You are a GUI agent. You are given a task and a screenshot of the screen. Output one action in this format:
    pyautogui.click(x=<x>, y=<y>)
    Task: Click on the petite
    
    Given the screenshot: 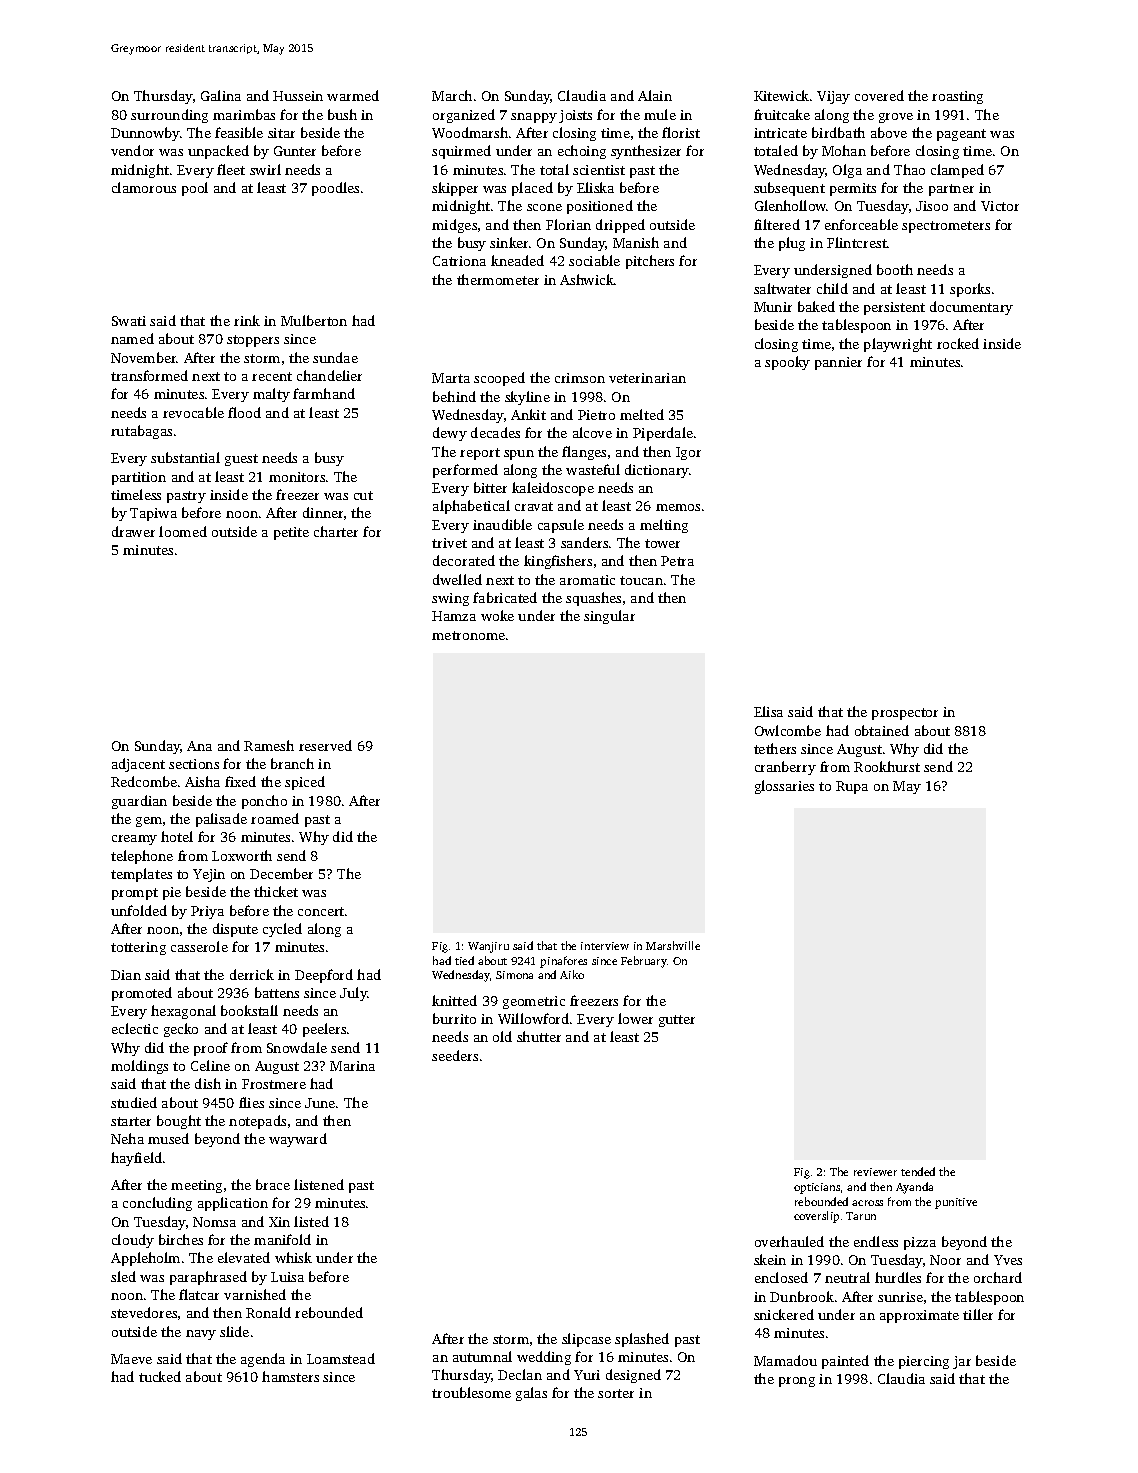 What is the action you would take?
    pyautogui.click(x=291, y=533)
